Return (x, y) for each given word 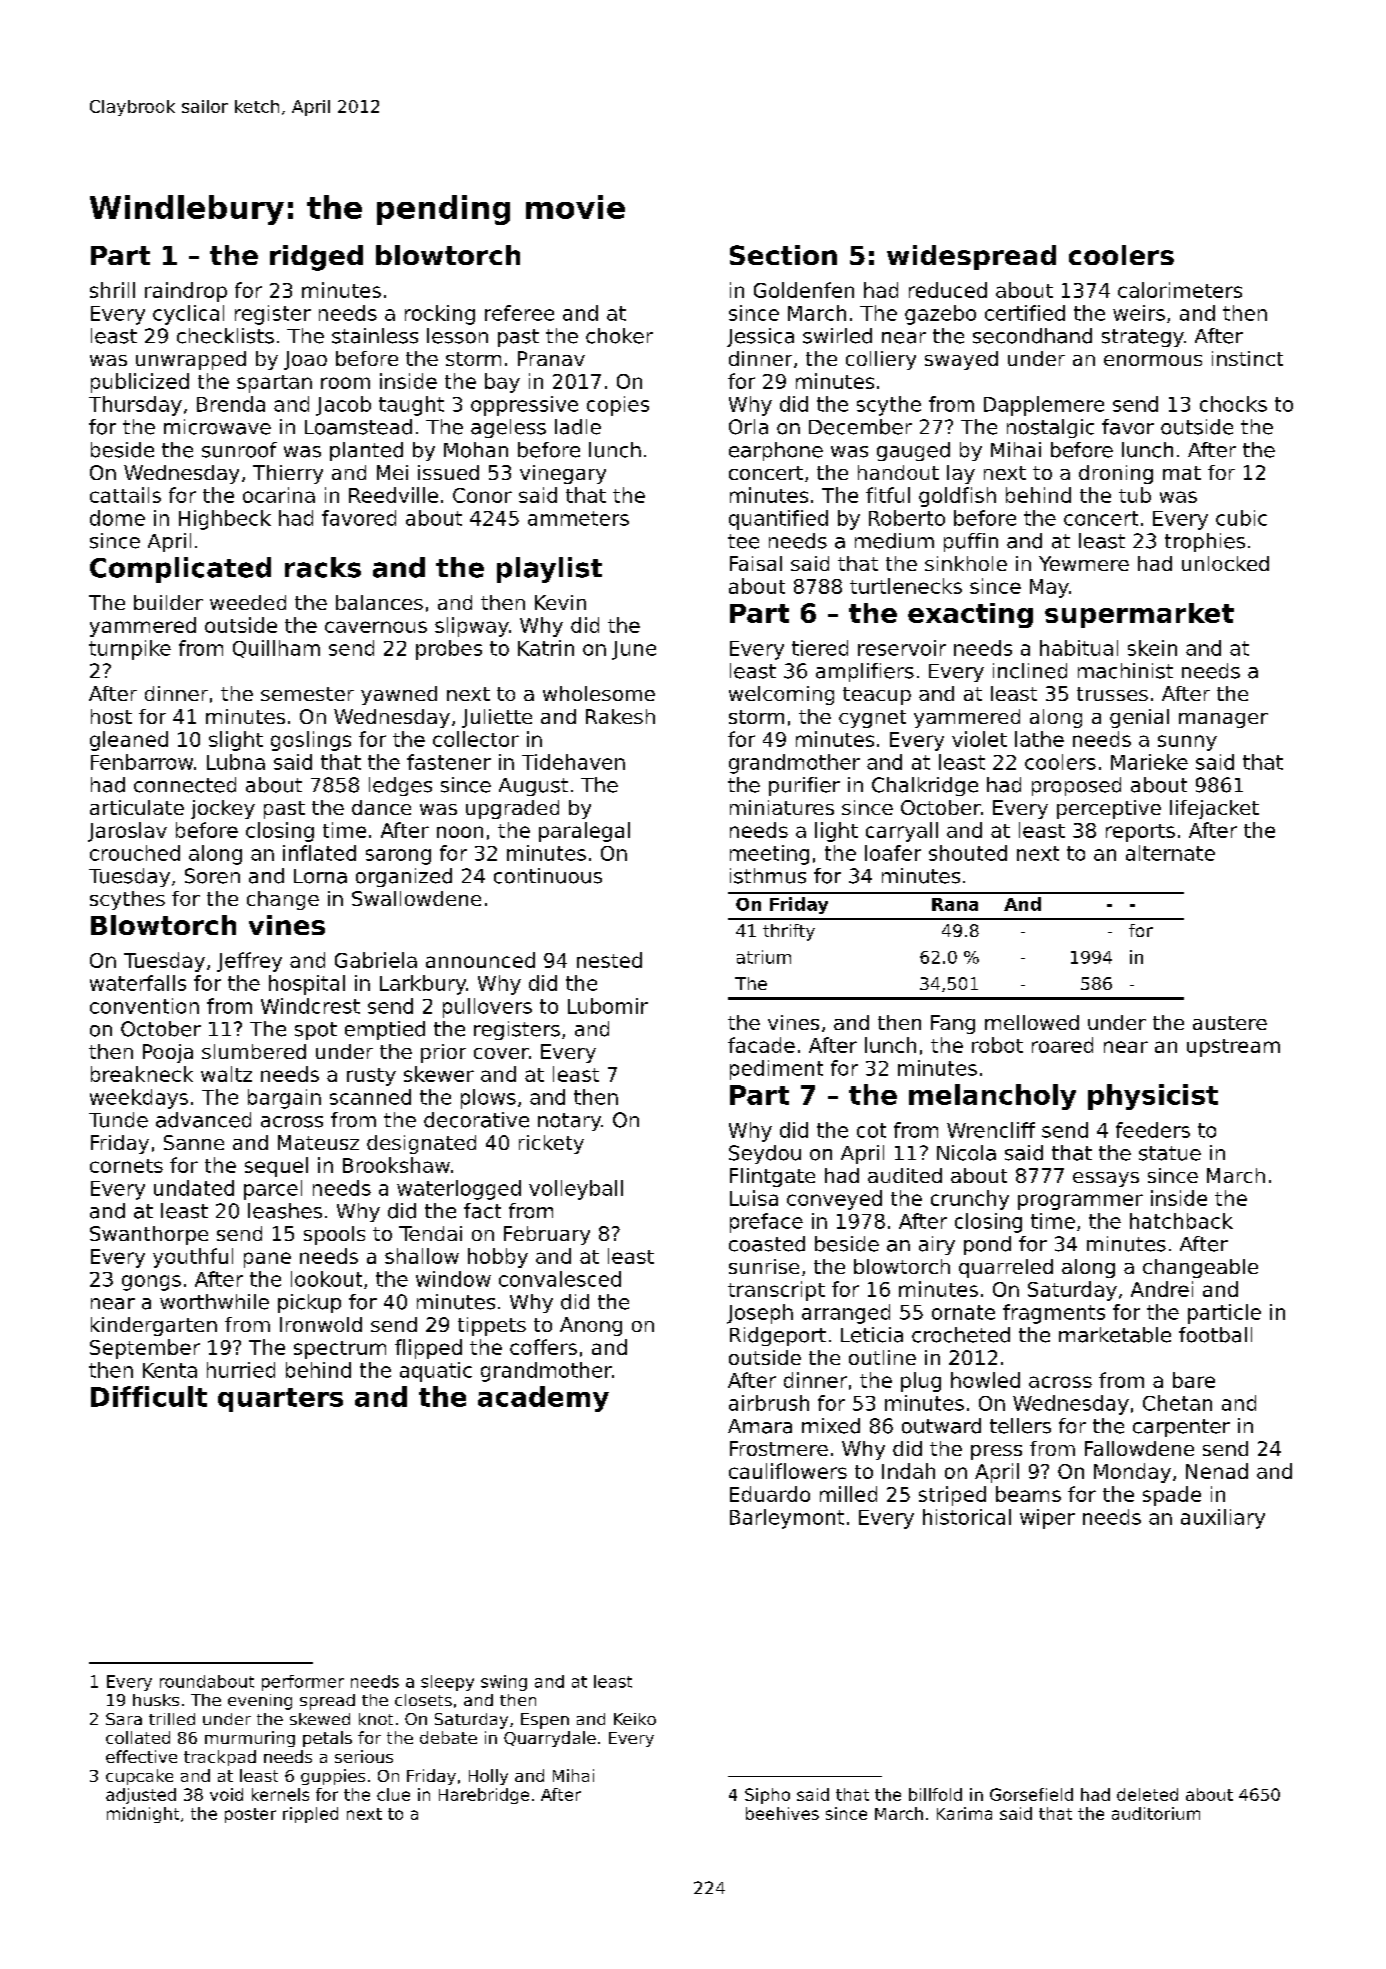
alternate (1170, 853)
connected (185, 785)
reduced (948, 290)
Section (783, 255)
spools (334, 1235)
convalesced (560, 1279)
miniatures (782, 807)
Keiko (635, 1719)
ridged (316, 258)
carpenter (1181, 1428)
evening (260, 1702)
